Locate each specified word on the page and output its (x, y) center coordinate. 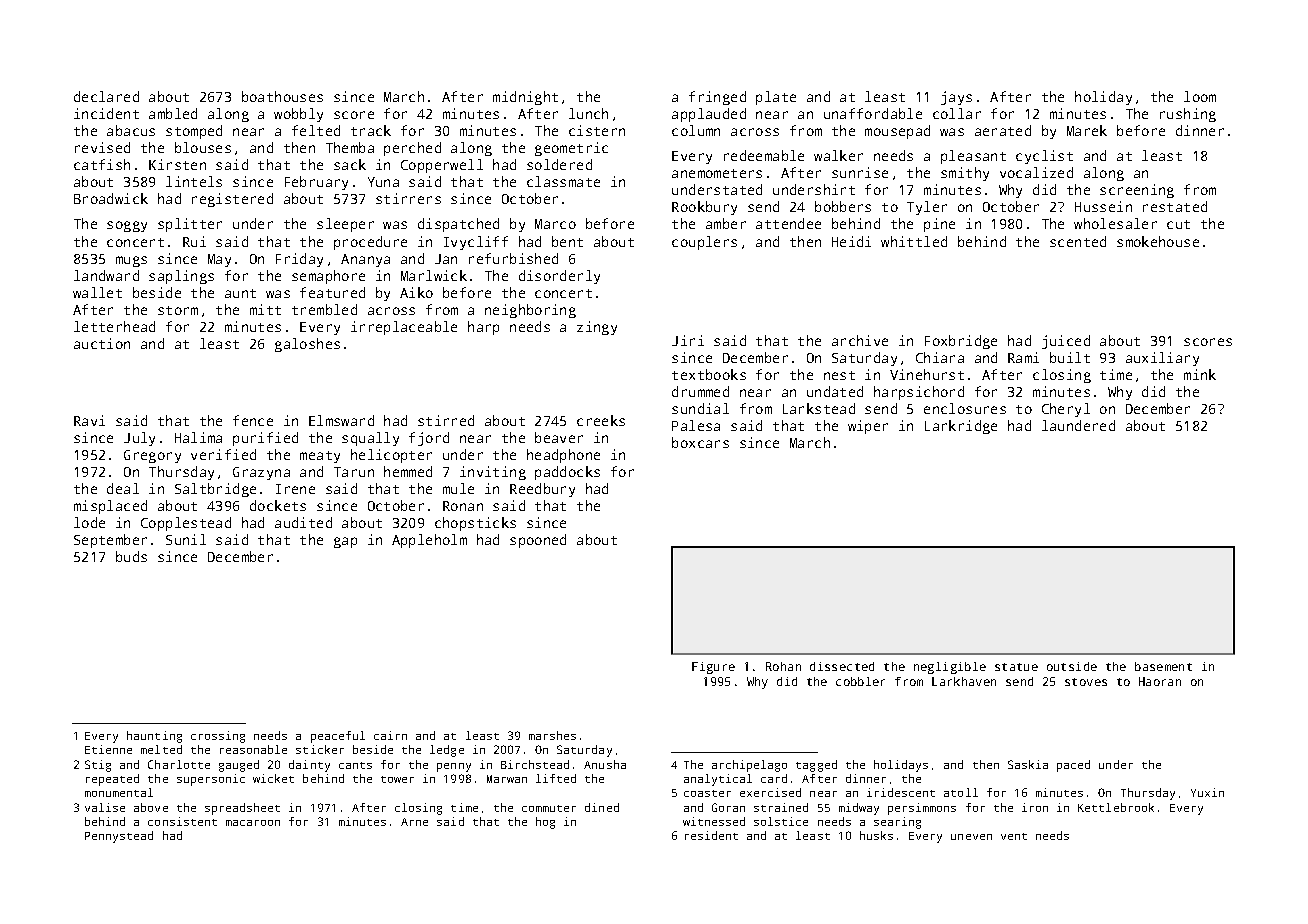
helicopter (391, 456)
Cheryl (1066, 410)
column (696, 130)
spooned (538, 541)
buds (131, 556)
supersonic (211, 780)
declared (106, 96)
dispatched (458, 225)
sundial (700, 408)
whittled (914, 241)
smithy (965, 174)
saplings (181, 277)
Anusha (605, 764)
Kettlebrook (1116, 807)
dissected (842, 666)
